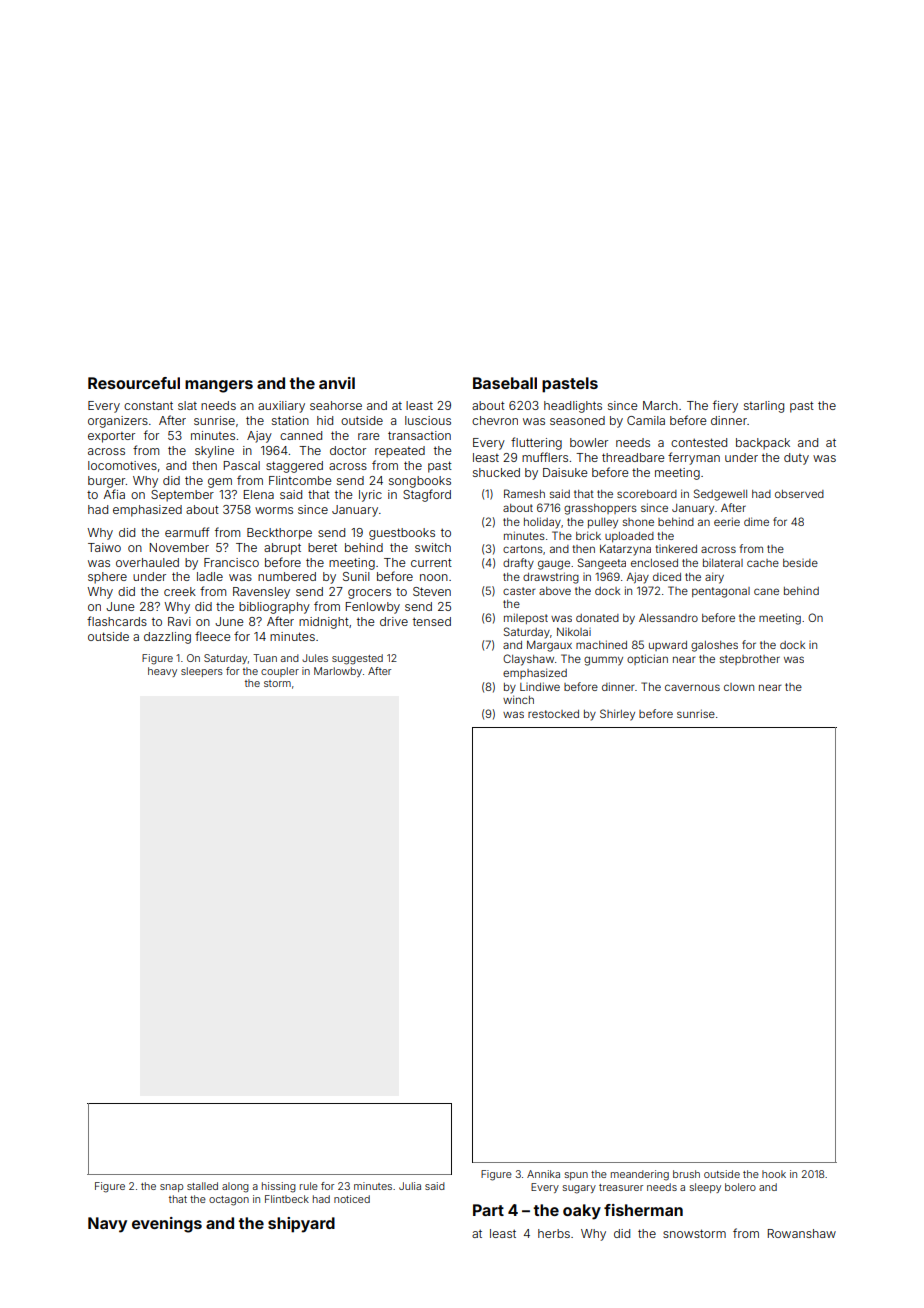 This page has height=1308, width=924. What do you see at coordinates (553, 714) in the page?
I see `restocked` at bounding box center [553, 714].
